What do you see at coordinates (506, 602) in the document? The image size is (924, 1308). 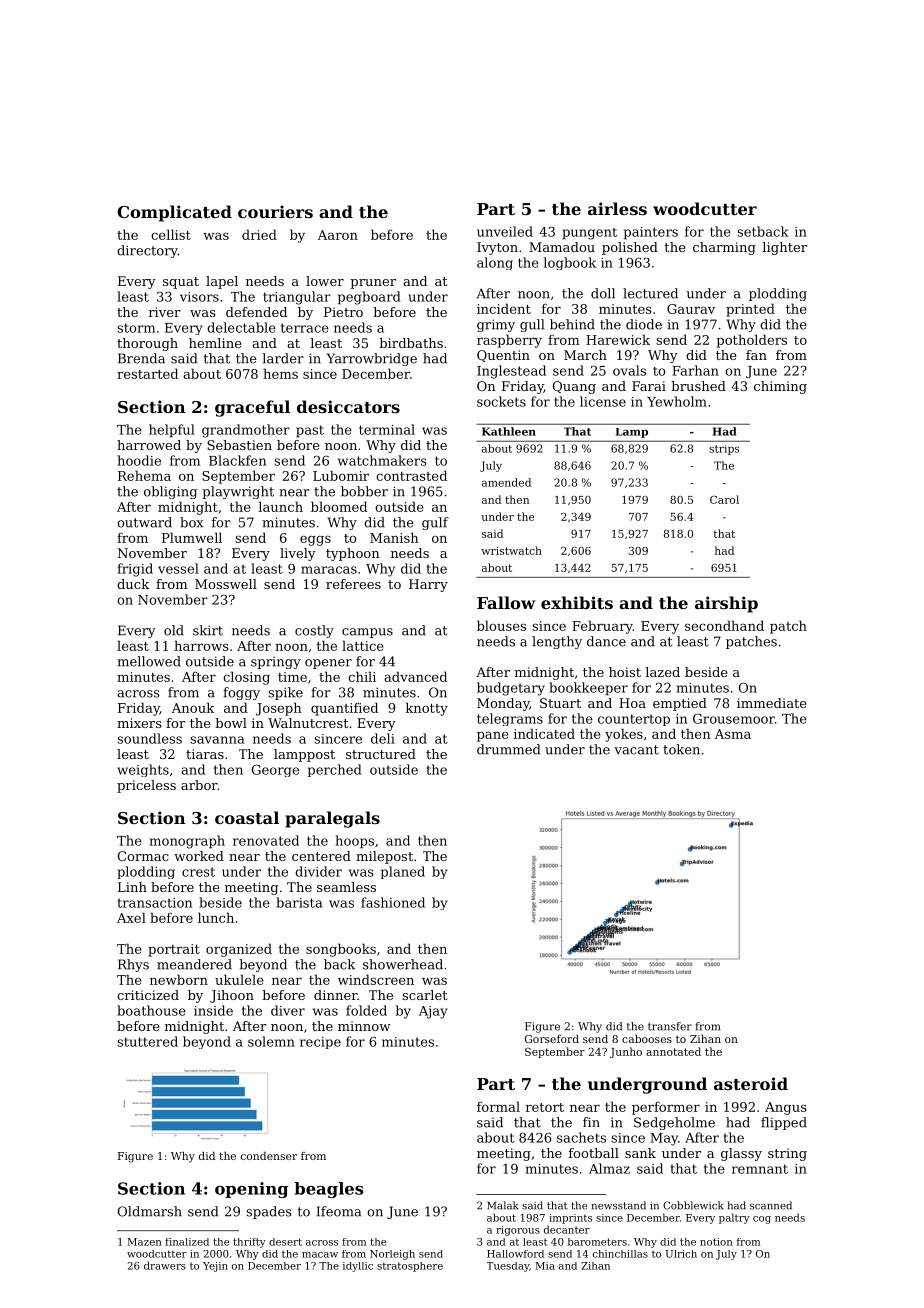 I see `Fallow` at bounding box center [506, 602].
